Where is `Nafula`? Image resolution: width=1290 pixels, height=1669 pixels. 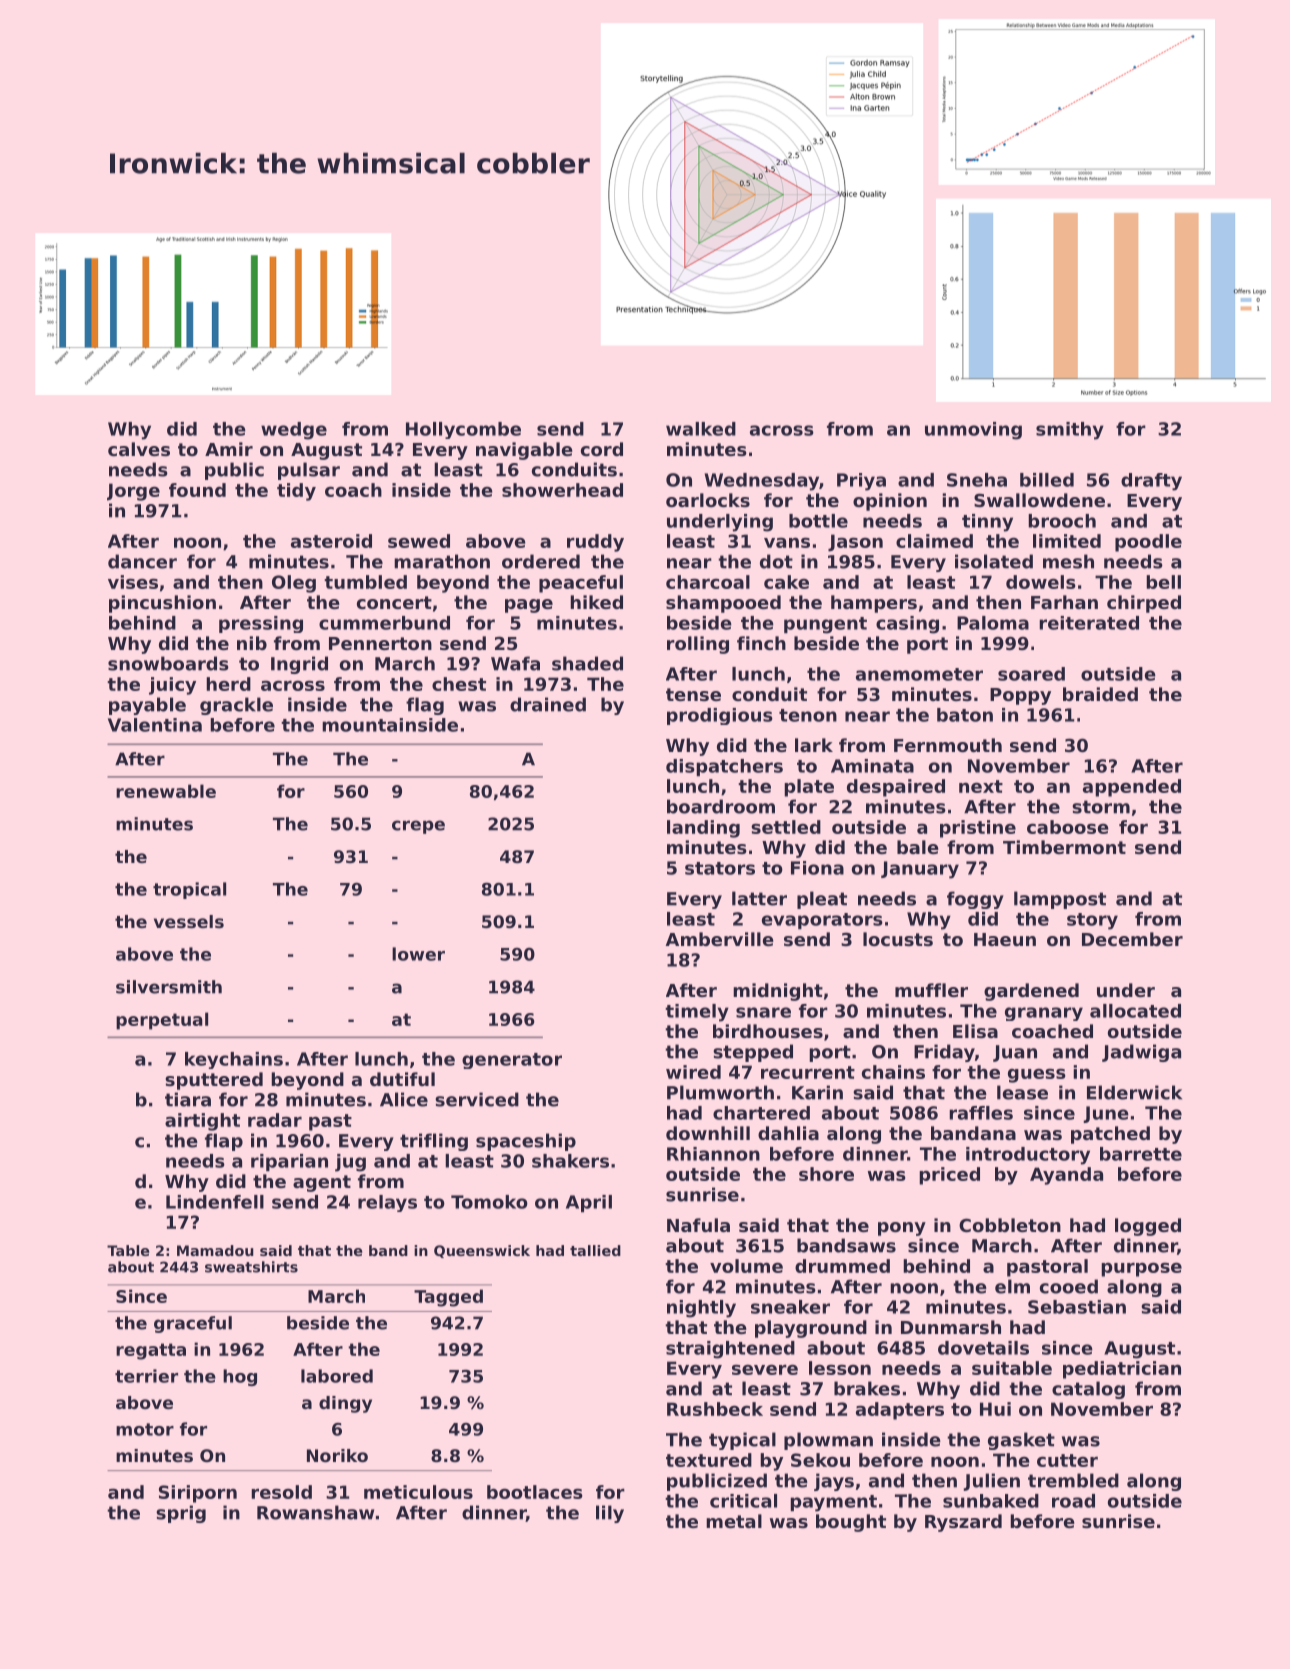
Nafula is located at coordinates (698, 1225).
